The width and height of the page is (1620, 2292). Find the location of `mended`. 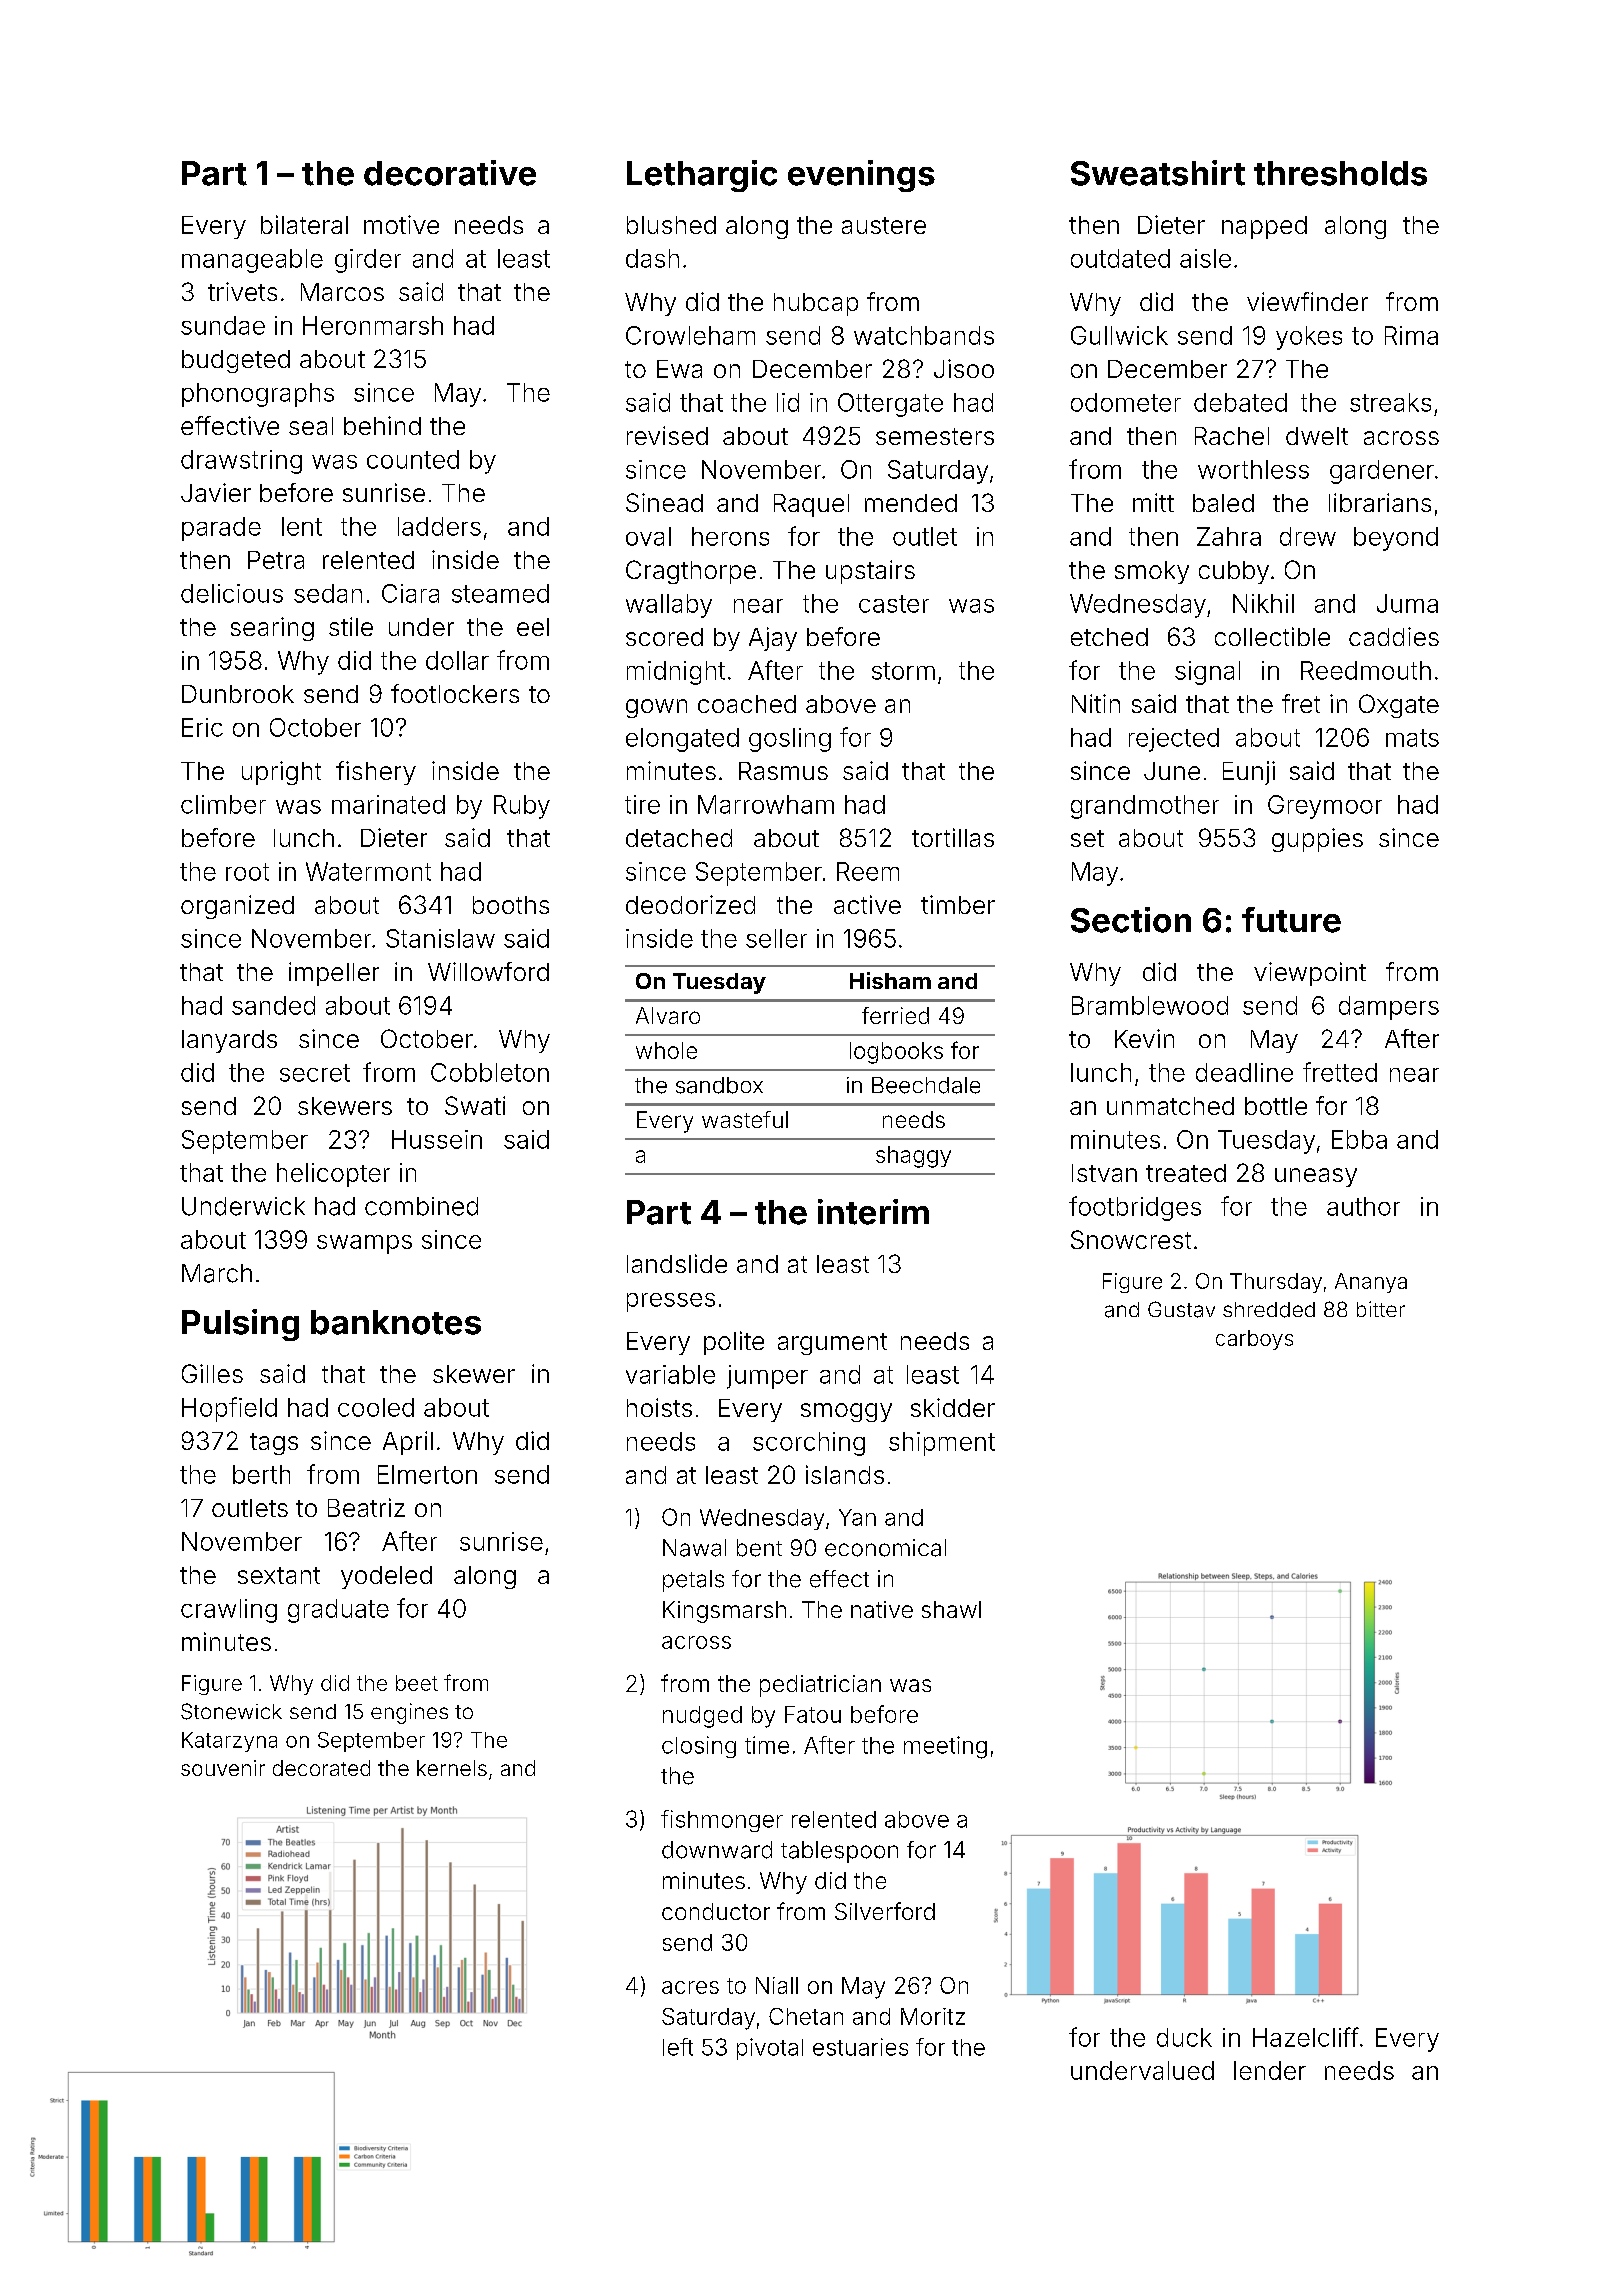

mended is located at coordinates (911, 503).
